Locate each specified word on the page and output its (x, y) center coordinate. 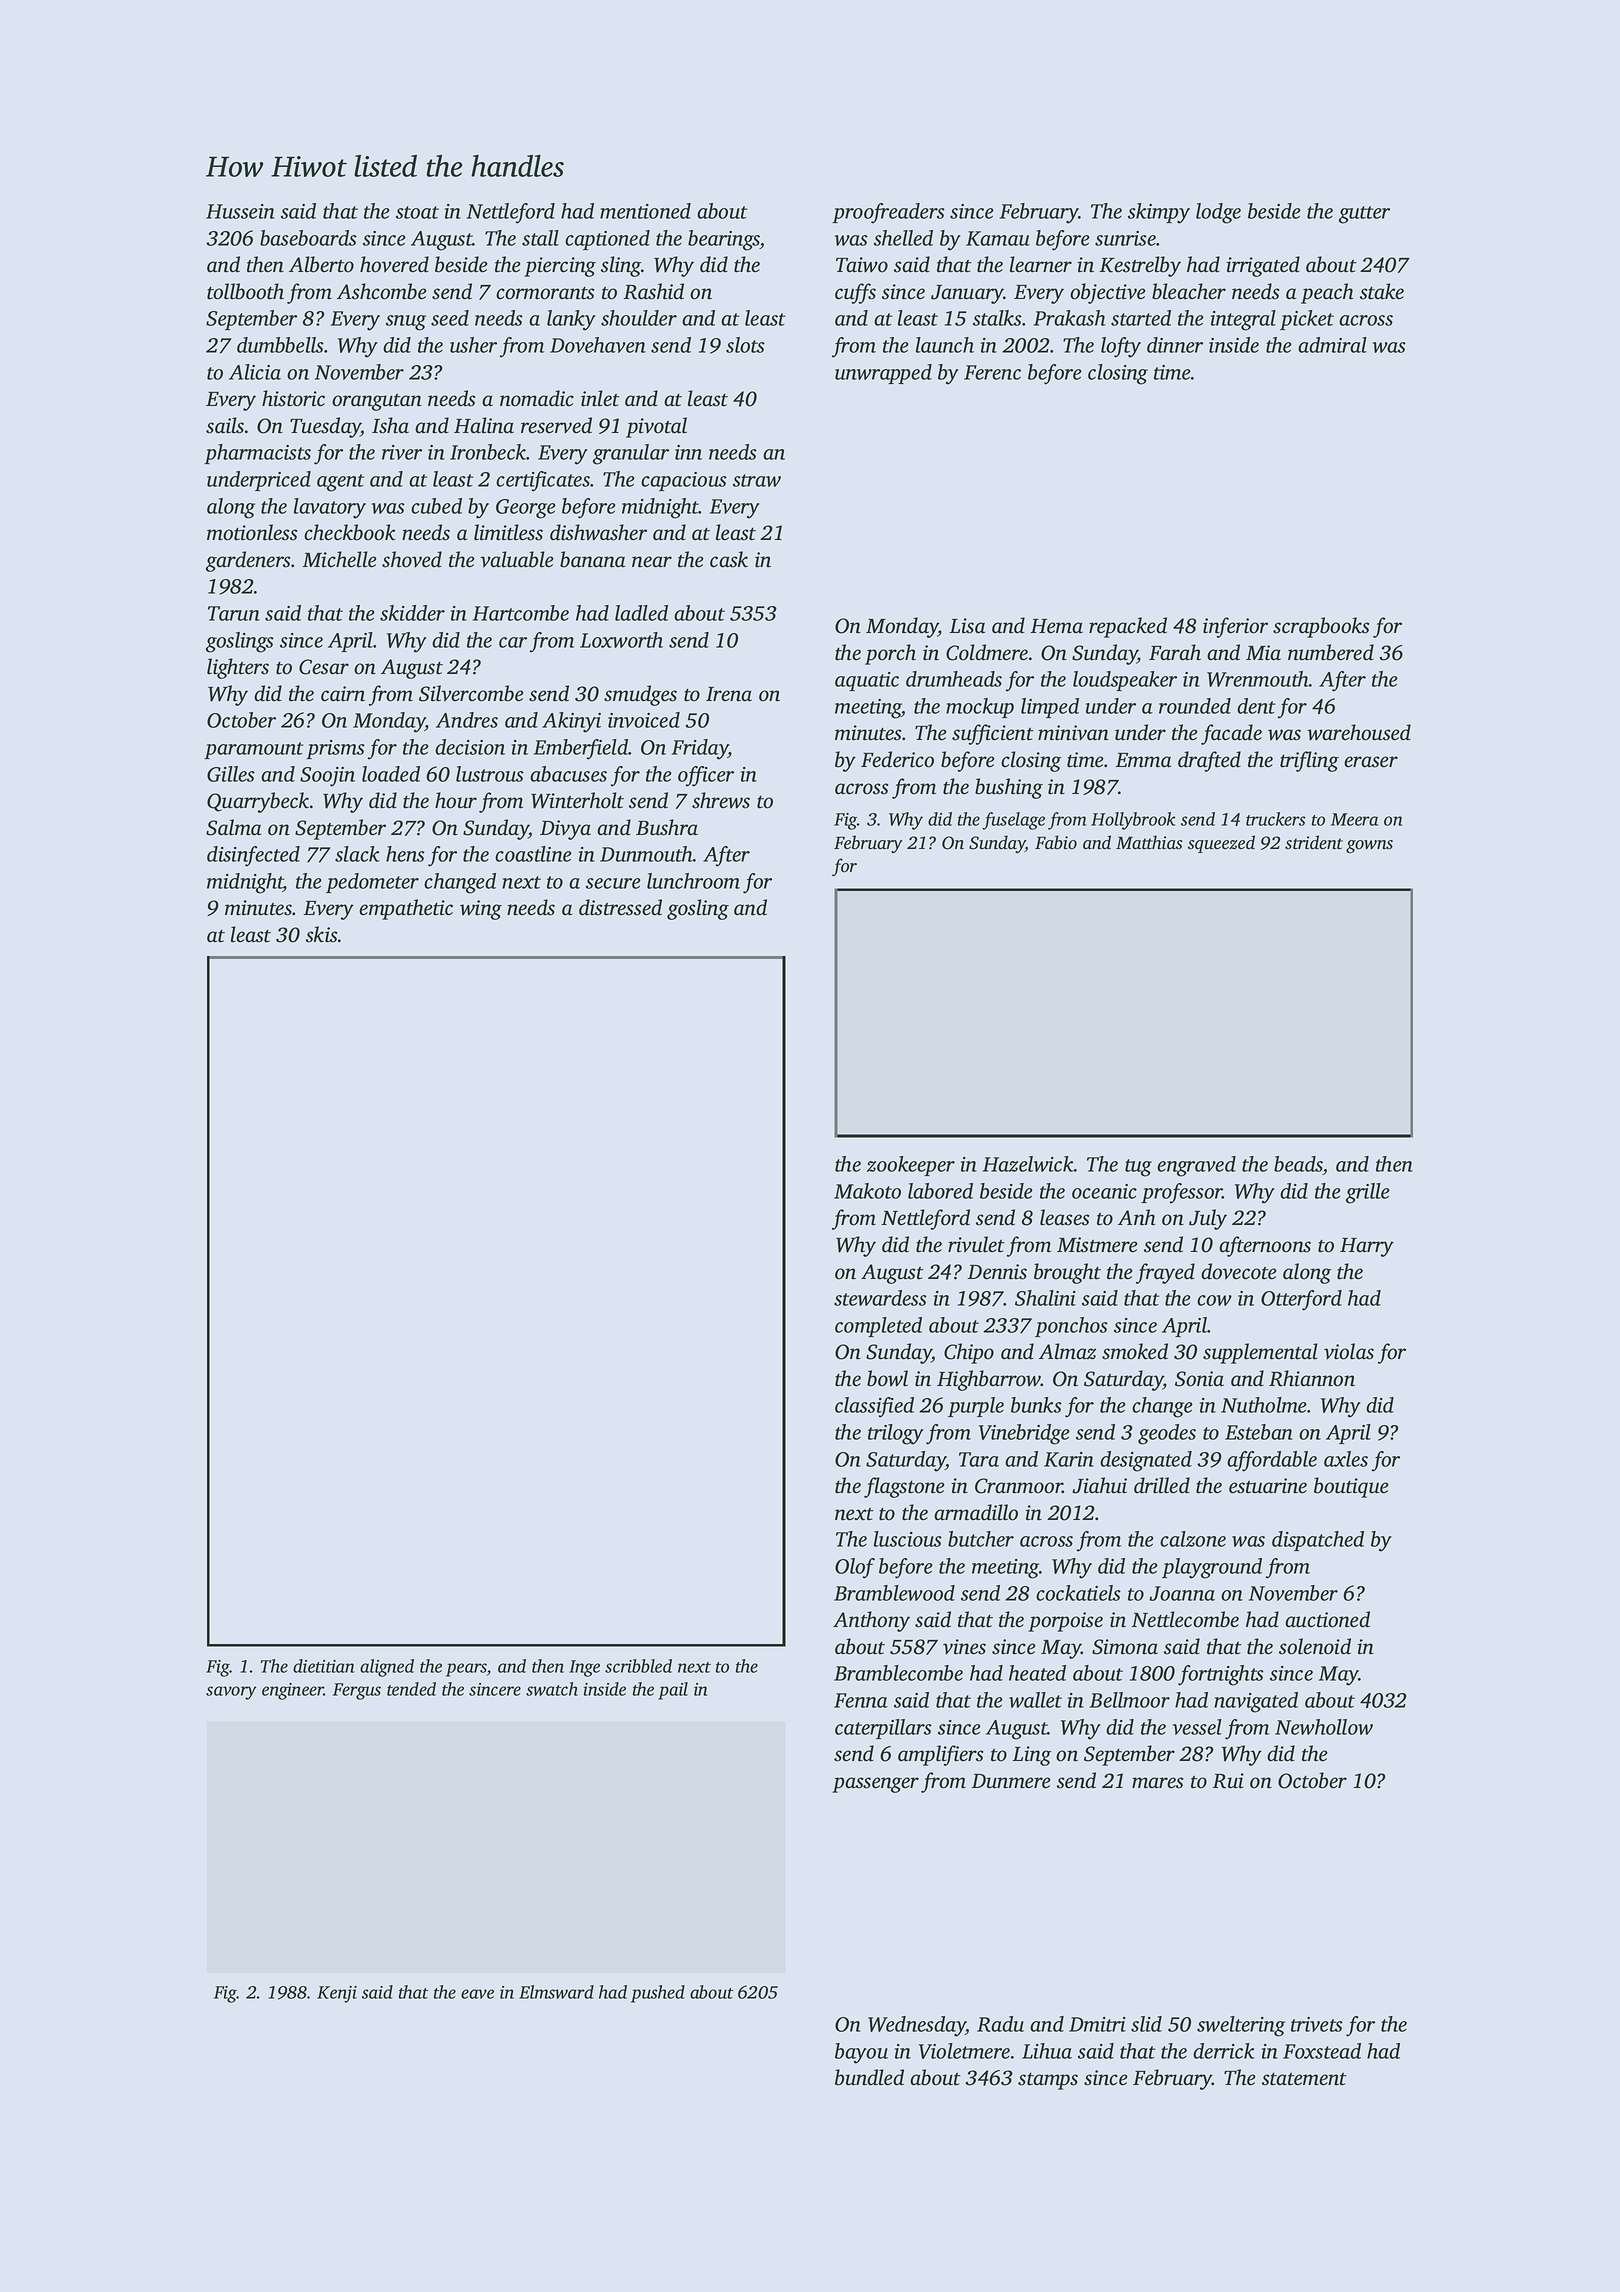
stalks (997, 318)
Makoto (867, 1191)
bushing (1009, 788)
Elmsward (556, 1992)
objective (1108, 293)
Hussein (240, 211)
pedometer (372, 883)
